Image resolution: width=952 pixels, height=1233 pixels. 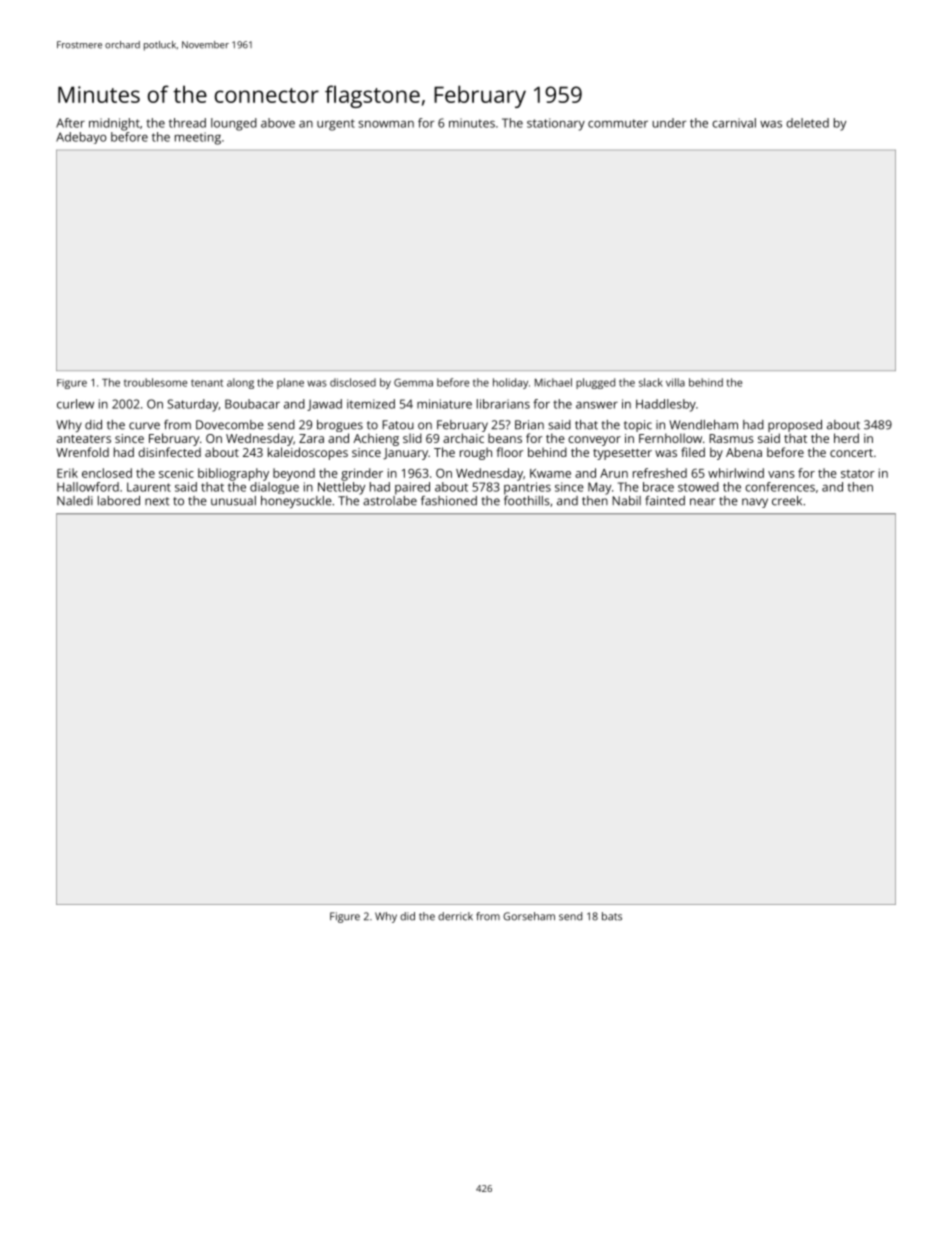 I want to click on snowman, so click(x=386, y=124).
